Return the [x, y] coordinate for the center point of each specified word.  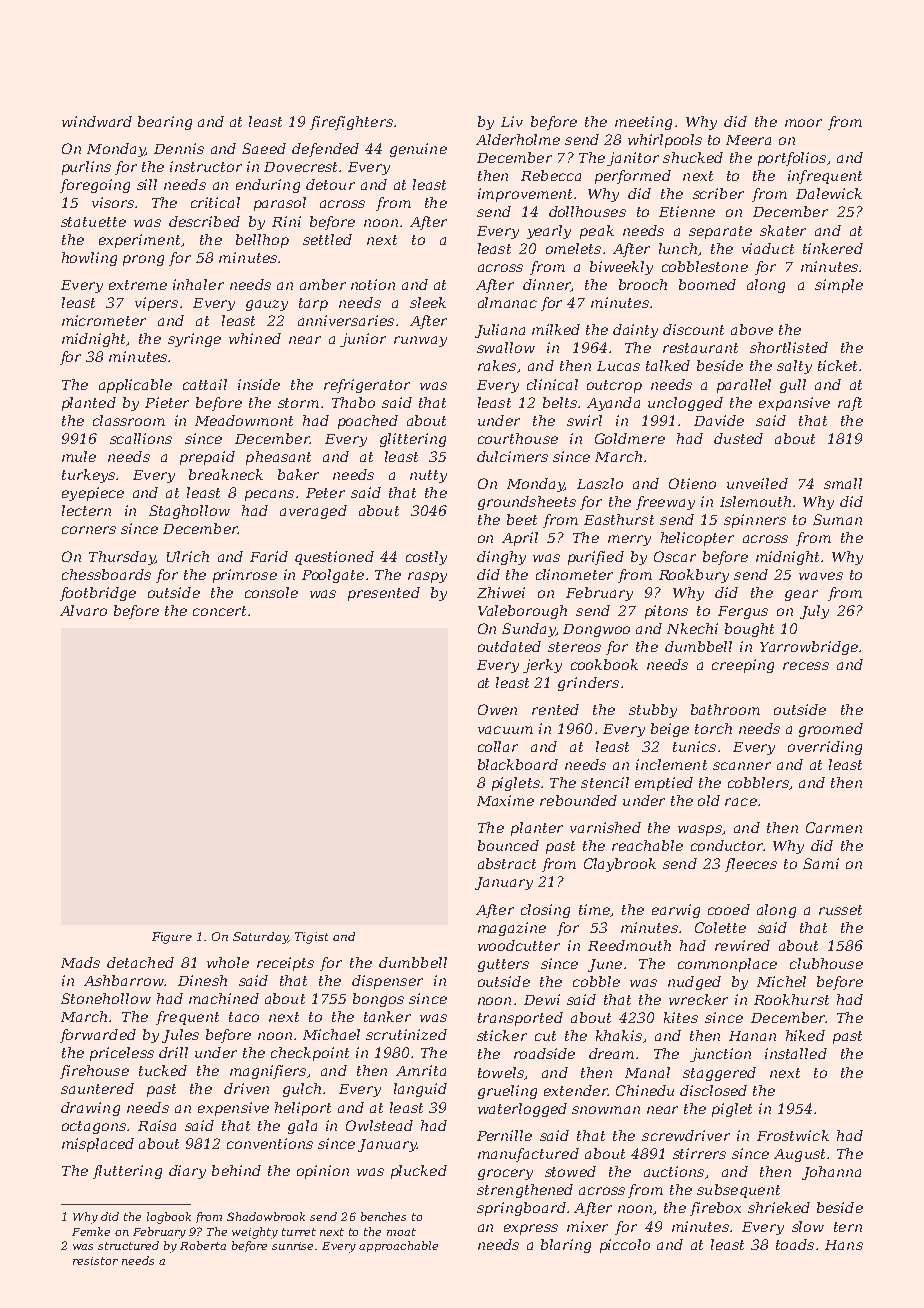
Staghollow [189, 512]
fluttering [127, 1172]
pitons [666, 612]
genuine [418, 150]
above [752, 329]
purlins [86, 168]
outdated [509, 646]
